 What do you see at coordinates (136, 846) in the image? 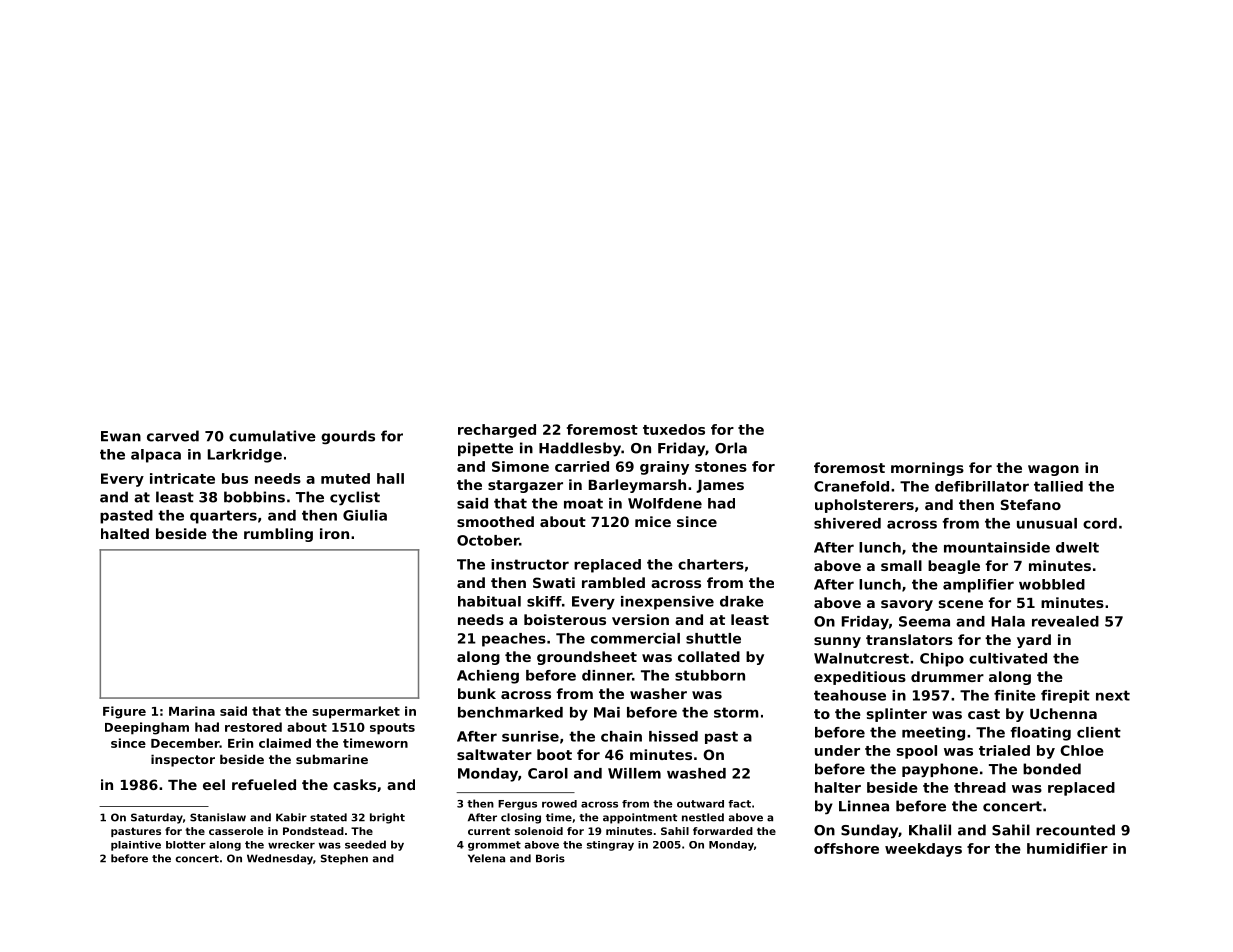
I see `plaintive` at bounding box center [136, 846].
